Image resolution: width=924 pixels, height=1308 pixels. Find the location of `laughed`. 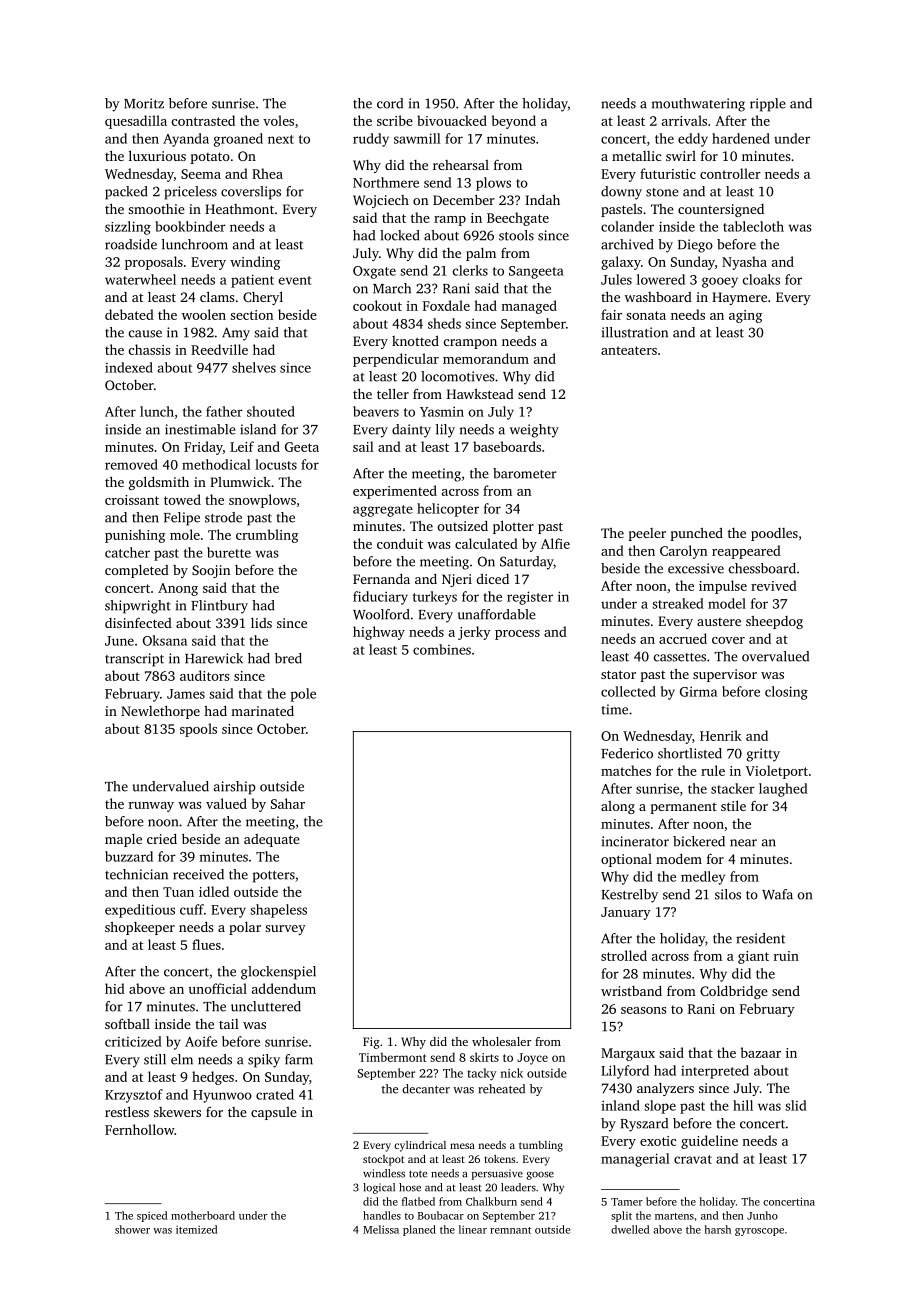

laughed is located at coordinates (783, 790).
